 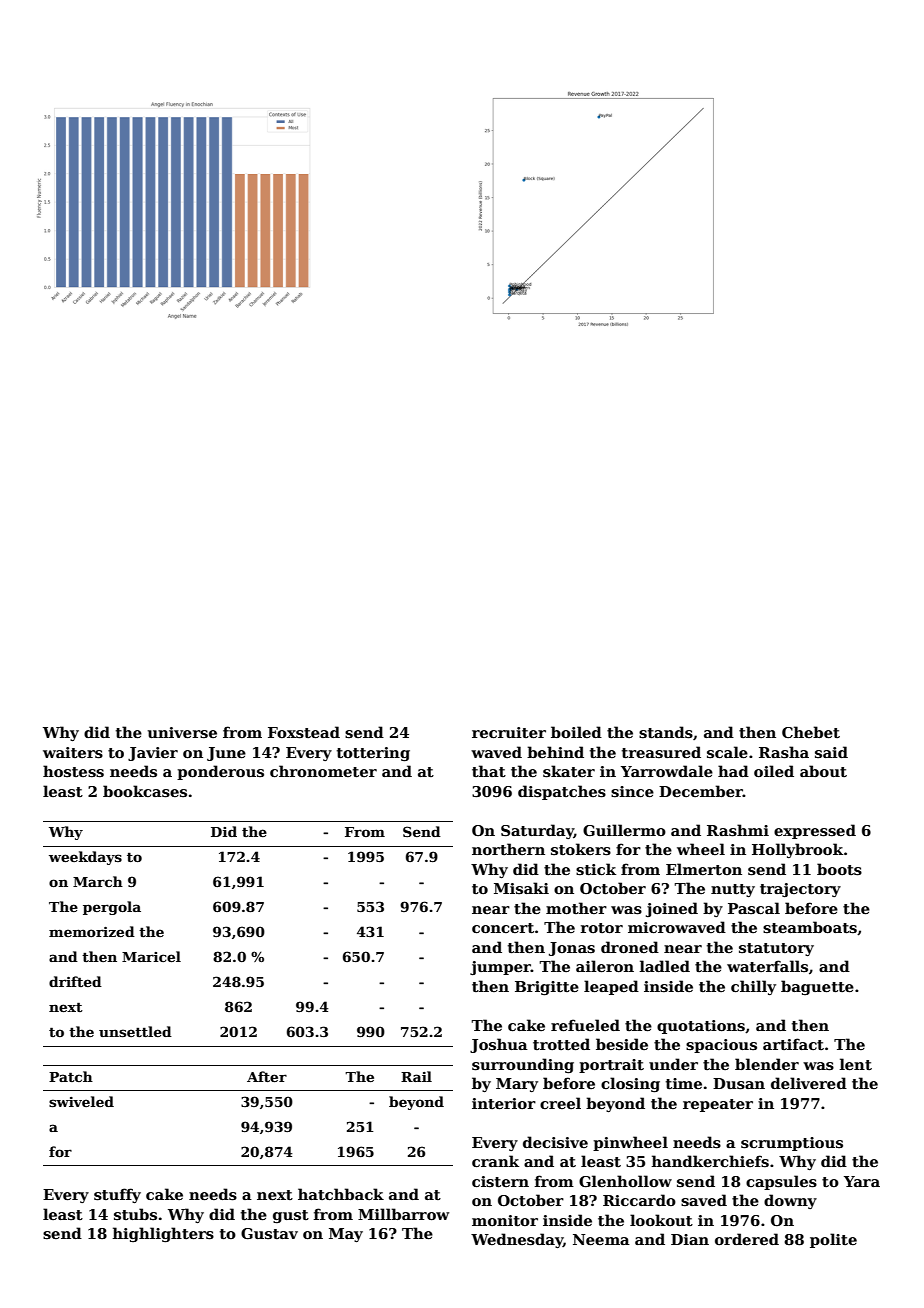 I want to click on highlighters, so click(x=163, y=1234).
